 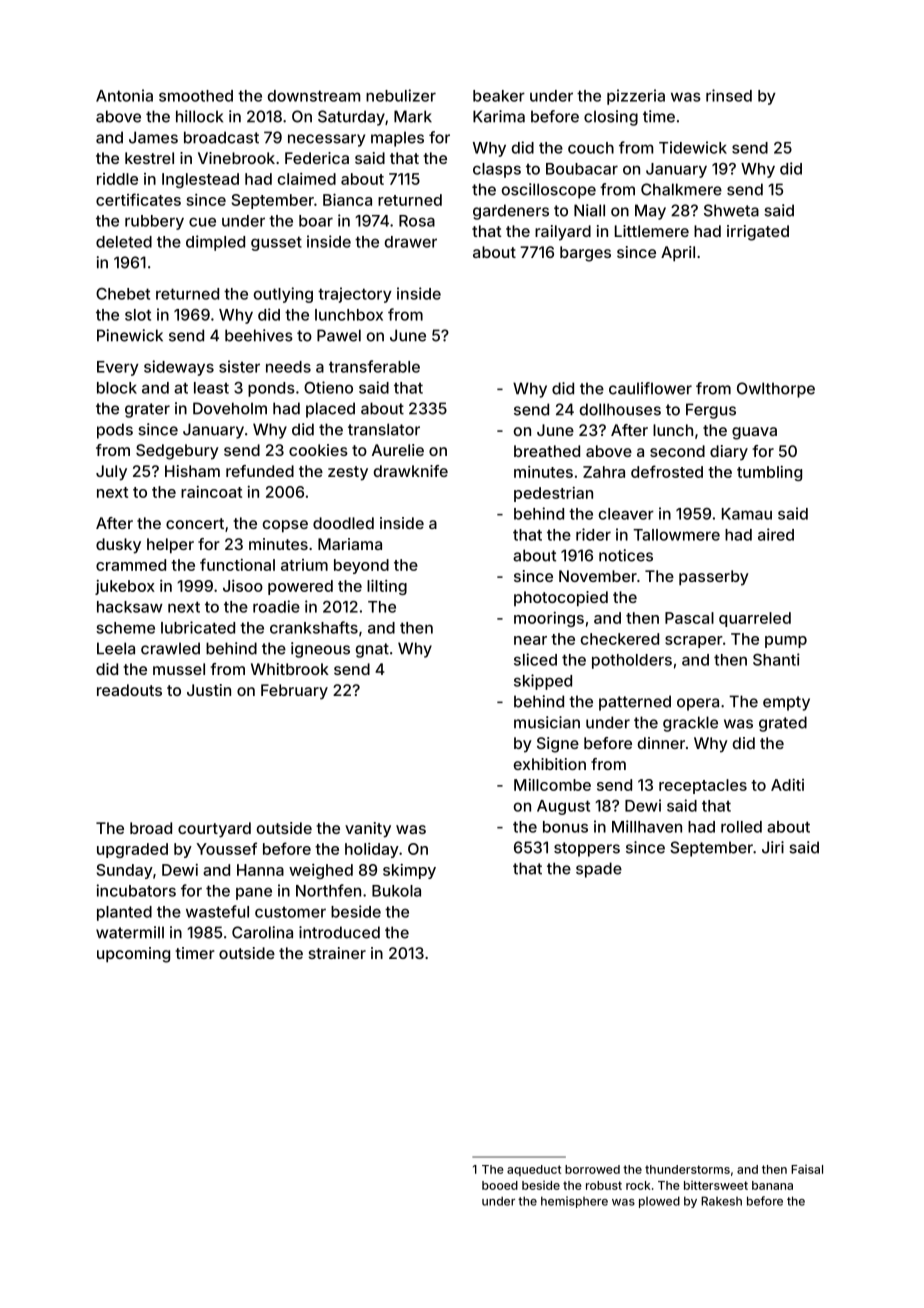 I want to click on dollhouses, so click(x=620, y=409).
